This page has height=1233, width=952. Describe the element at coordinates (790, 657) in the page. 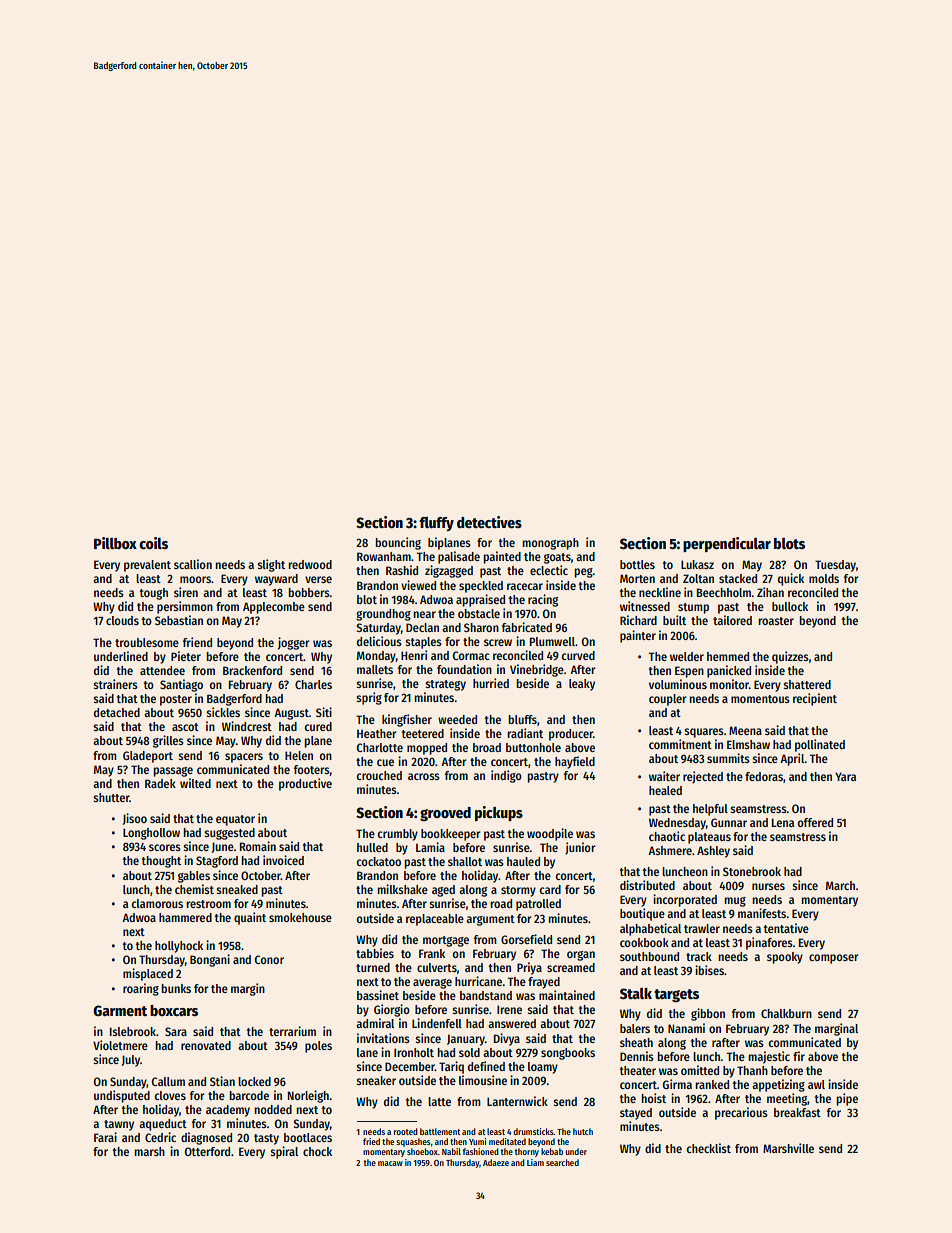

I see `quizzes` at that location.
